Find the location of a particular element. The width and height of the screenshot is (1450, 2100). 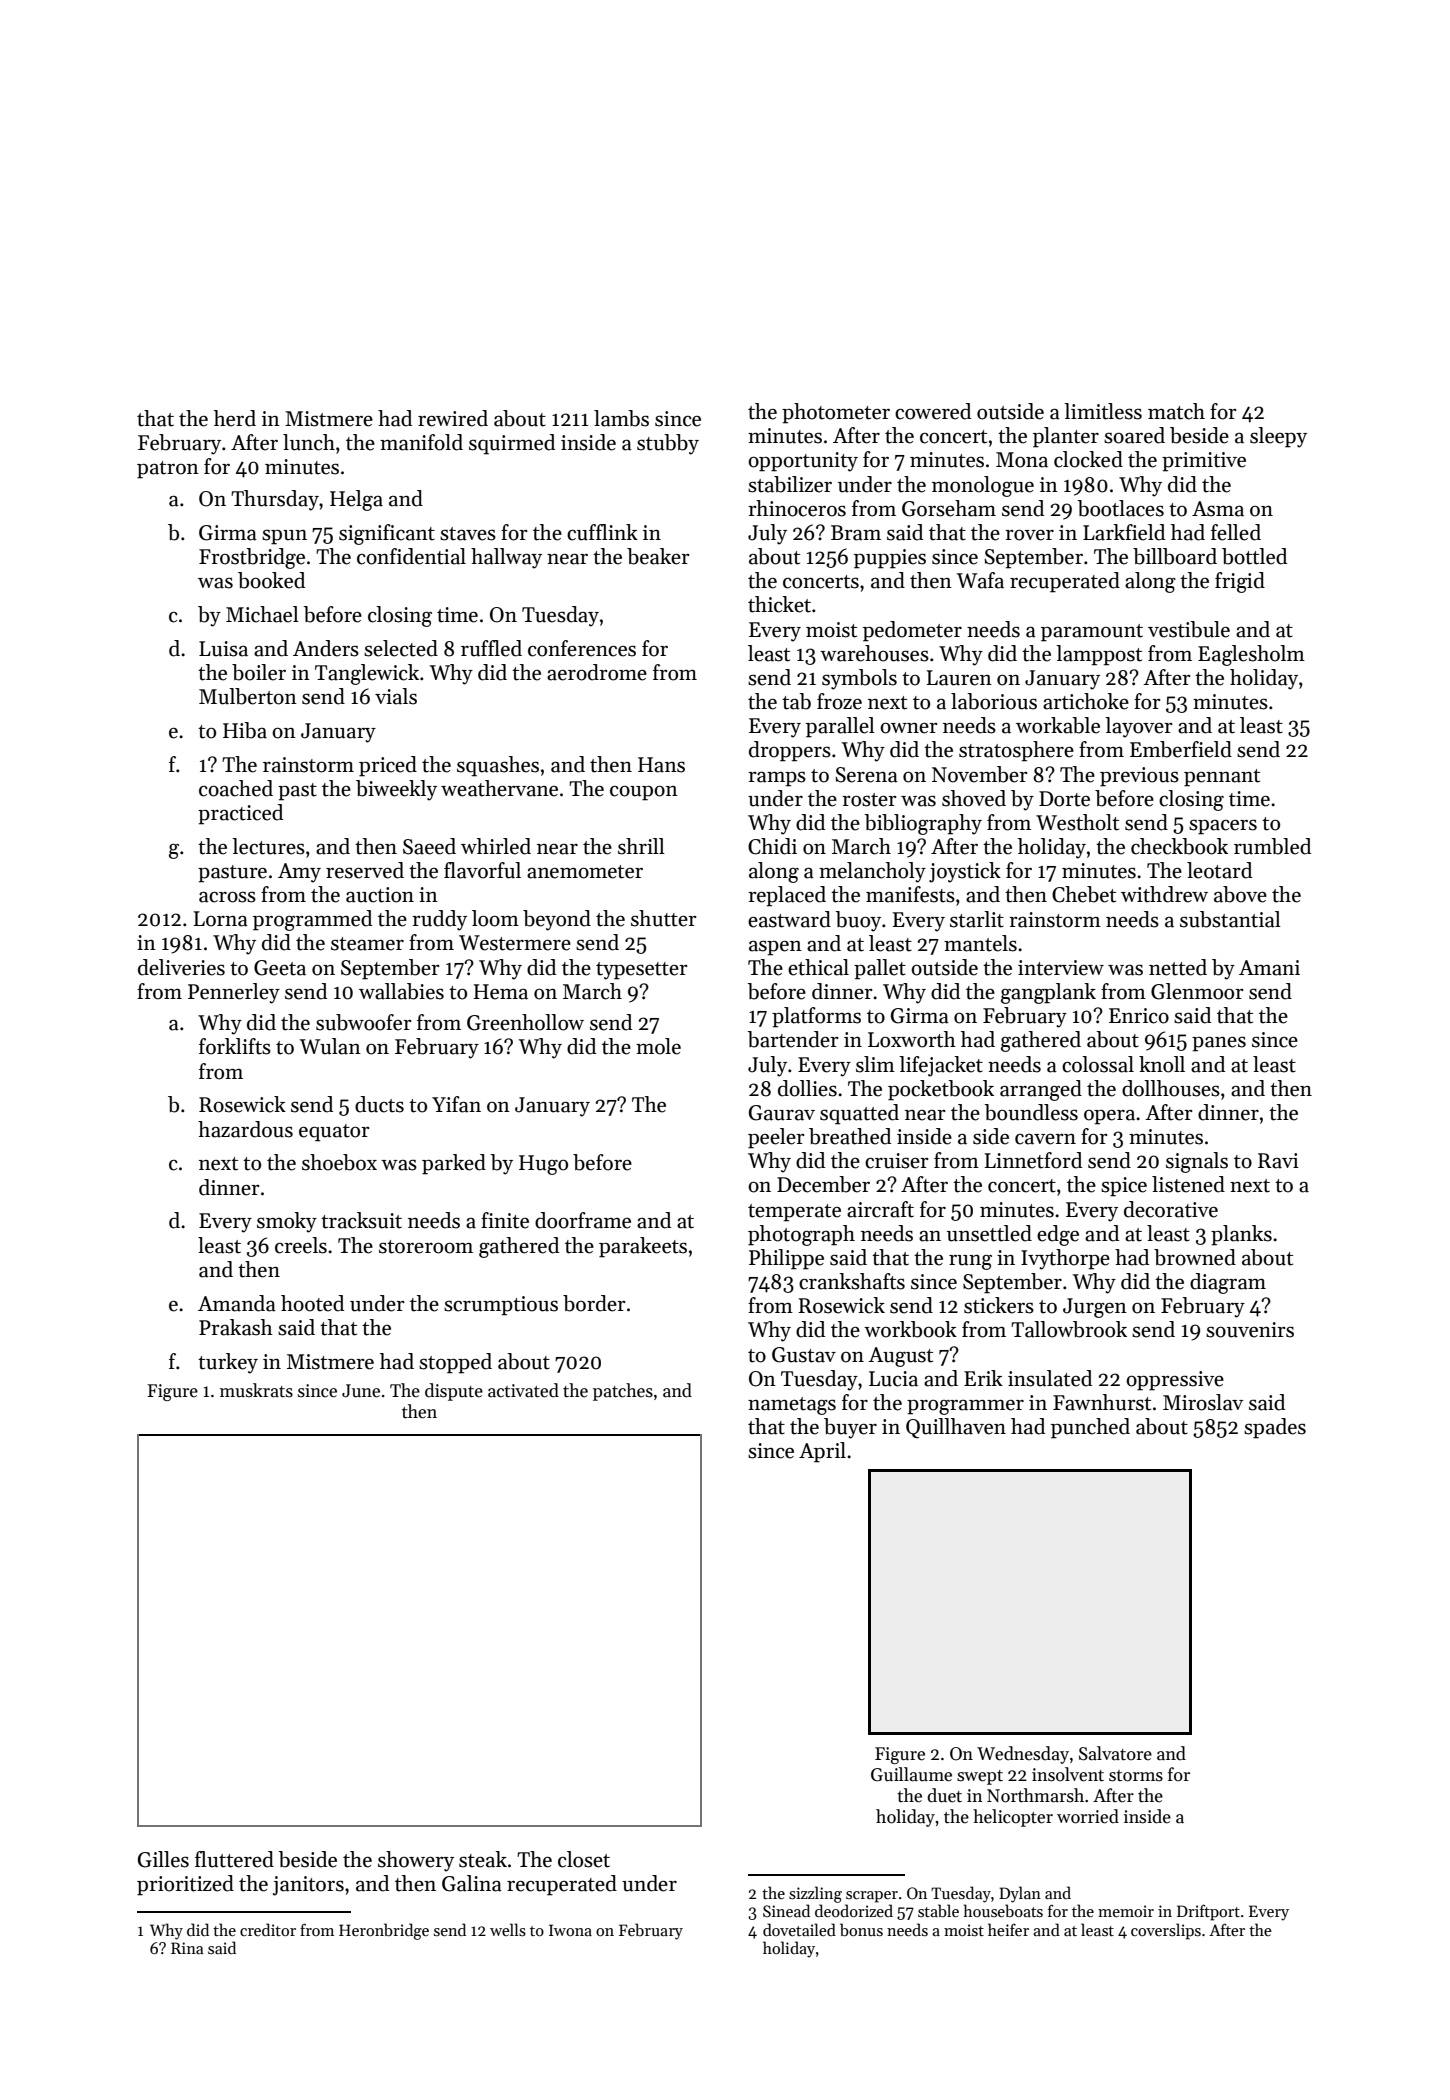

Hans is located at coordinates (661, 765).
